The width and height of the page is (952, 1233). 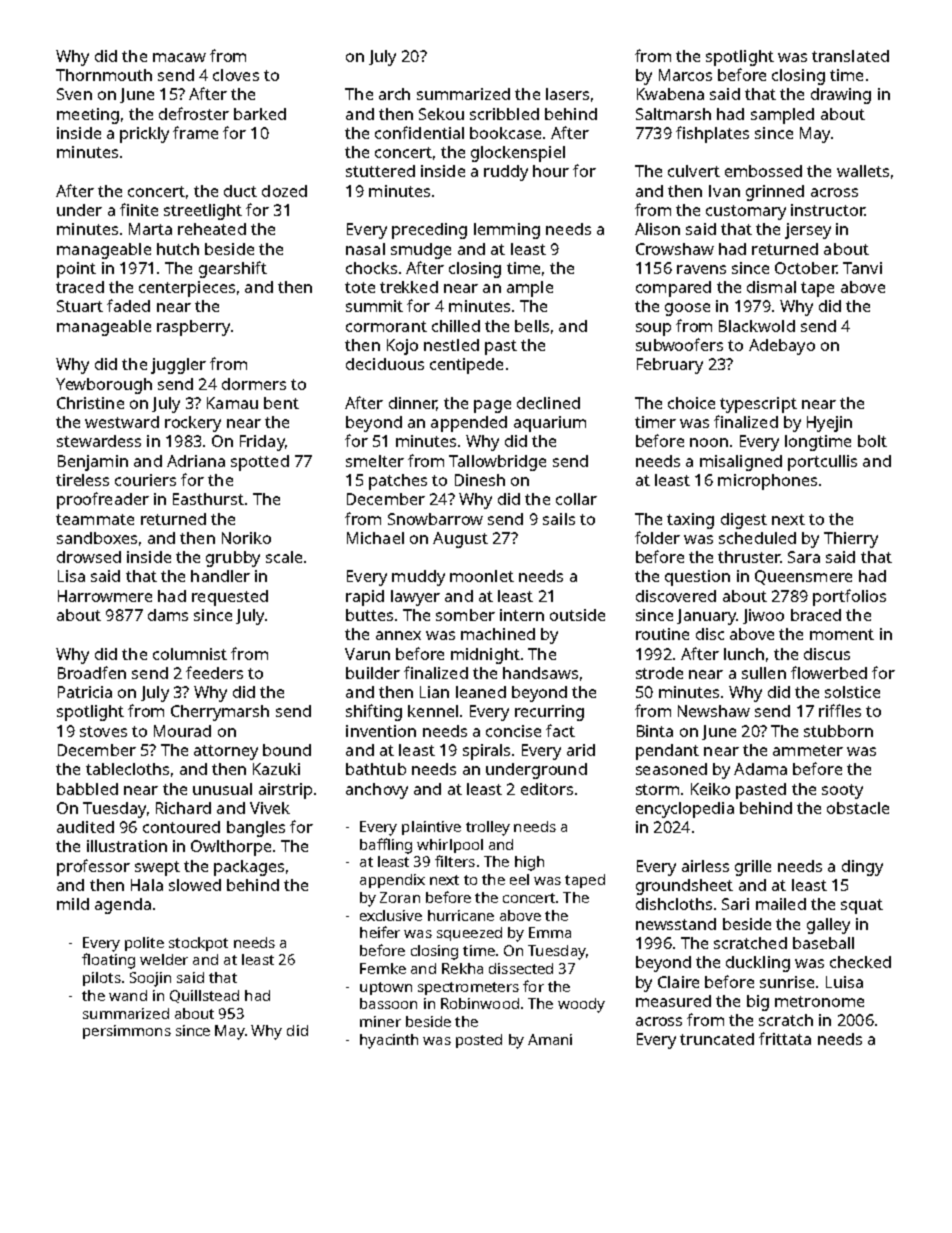 I want to click on microphones, so click(x=767, y=482).
